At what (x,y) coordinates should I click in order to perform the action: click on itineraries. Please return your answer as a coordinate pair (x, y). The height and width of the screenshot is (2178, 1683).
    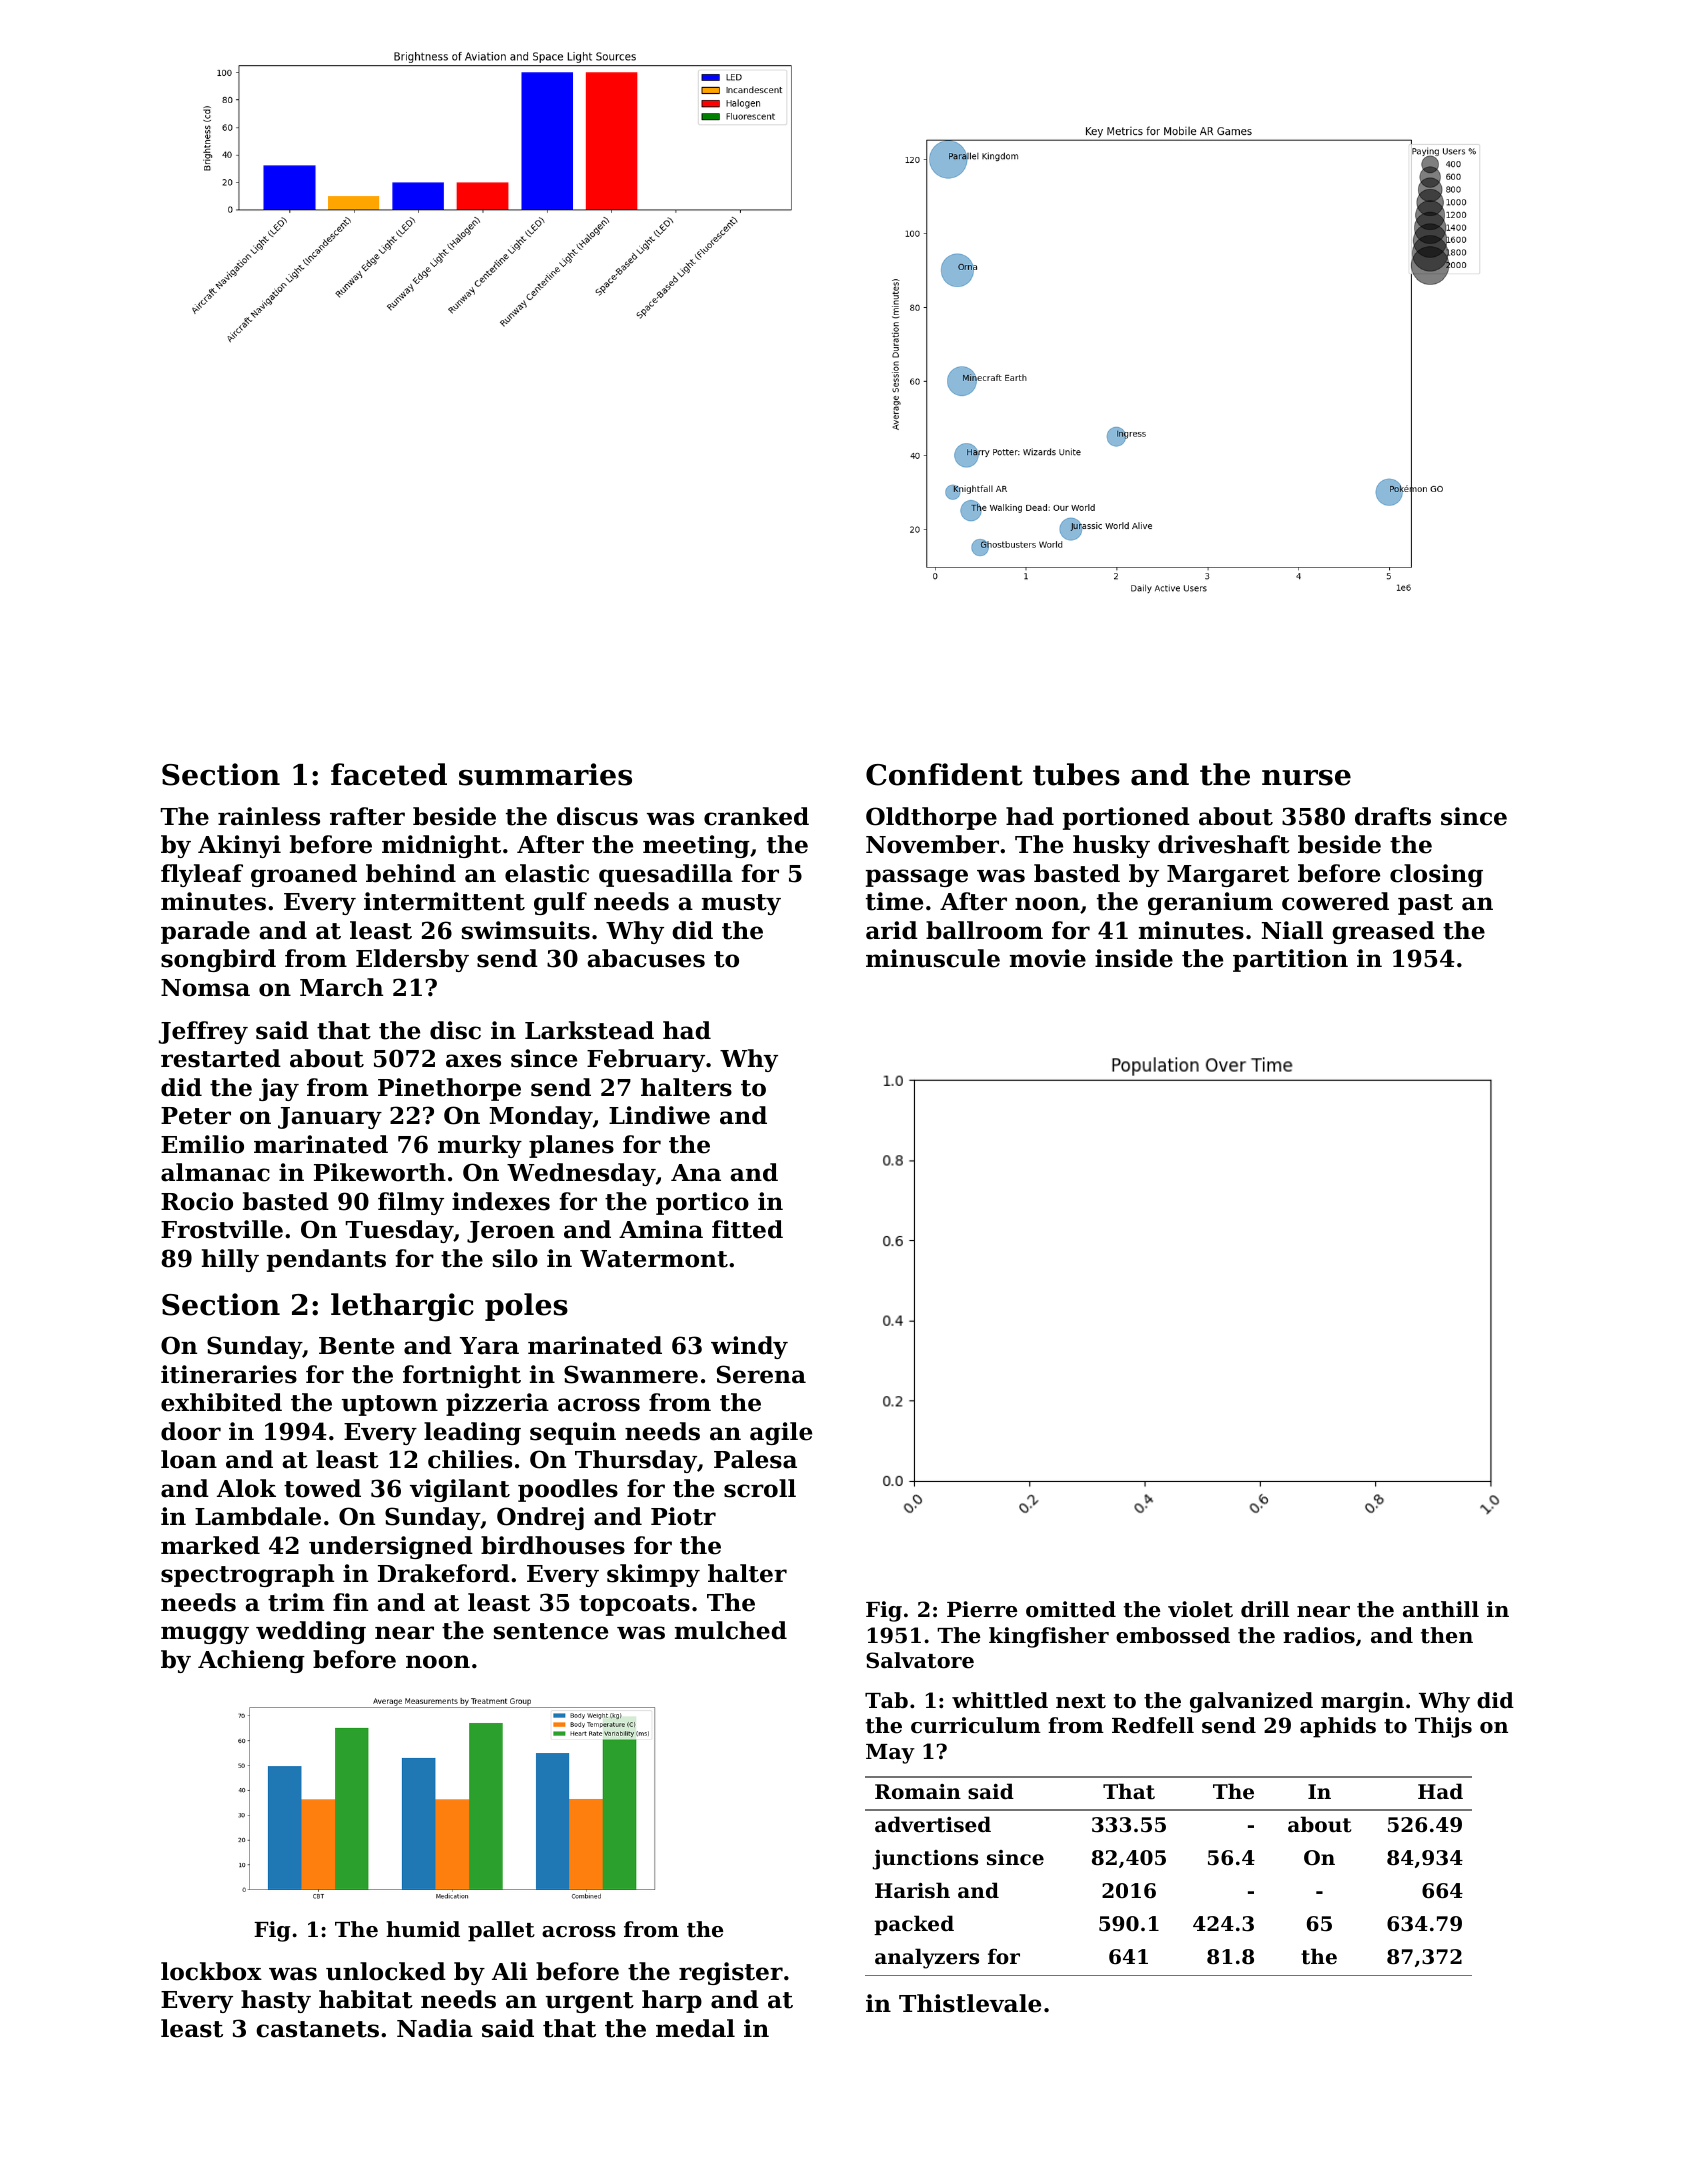
    Looking at the image, I should click on (229, 1374).
